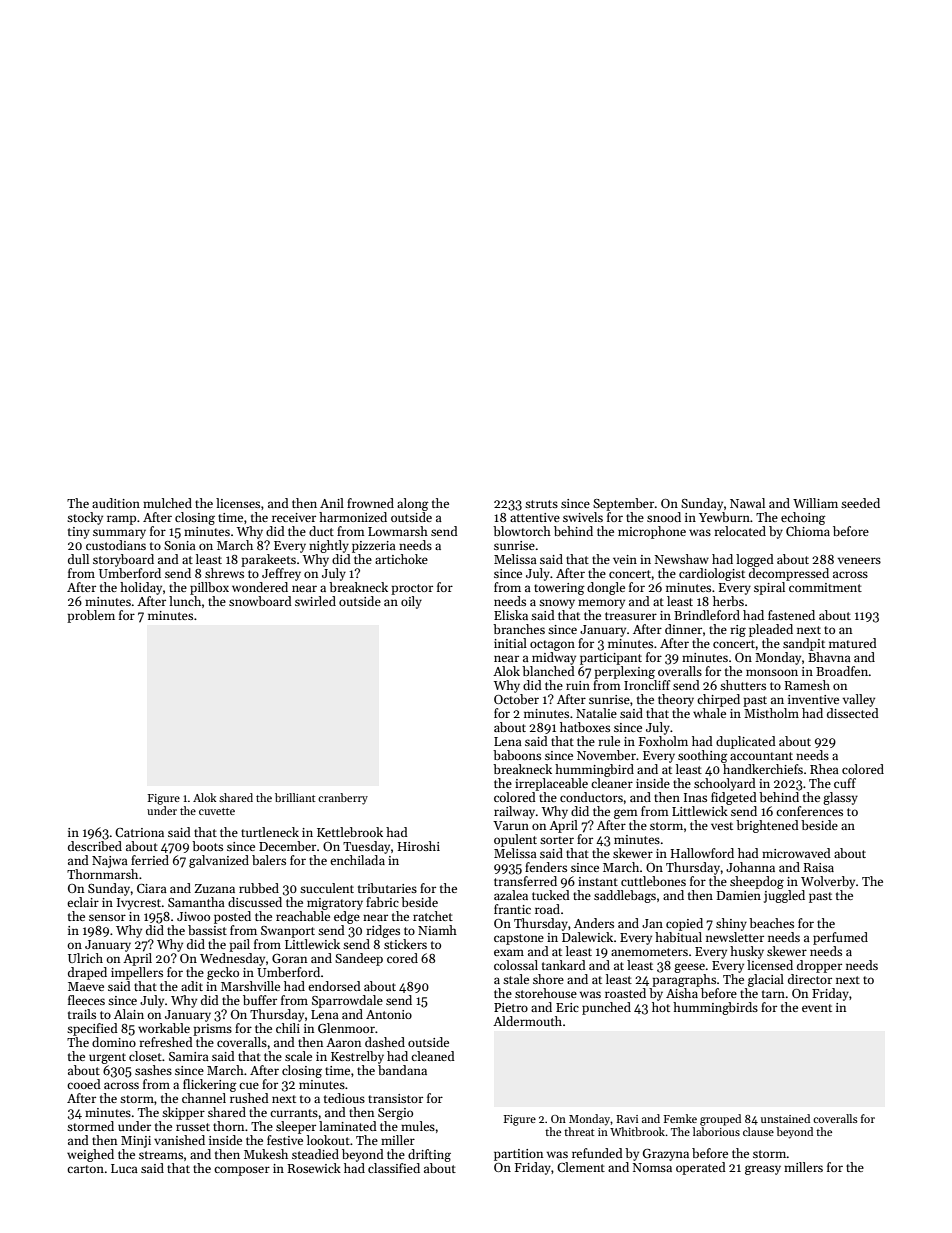  I want to click on Anil, so click(332, 503).
